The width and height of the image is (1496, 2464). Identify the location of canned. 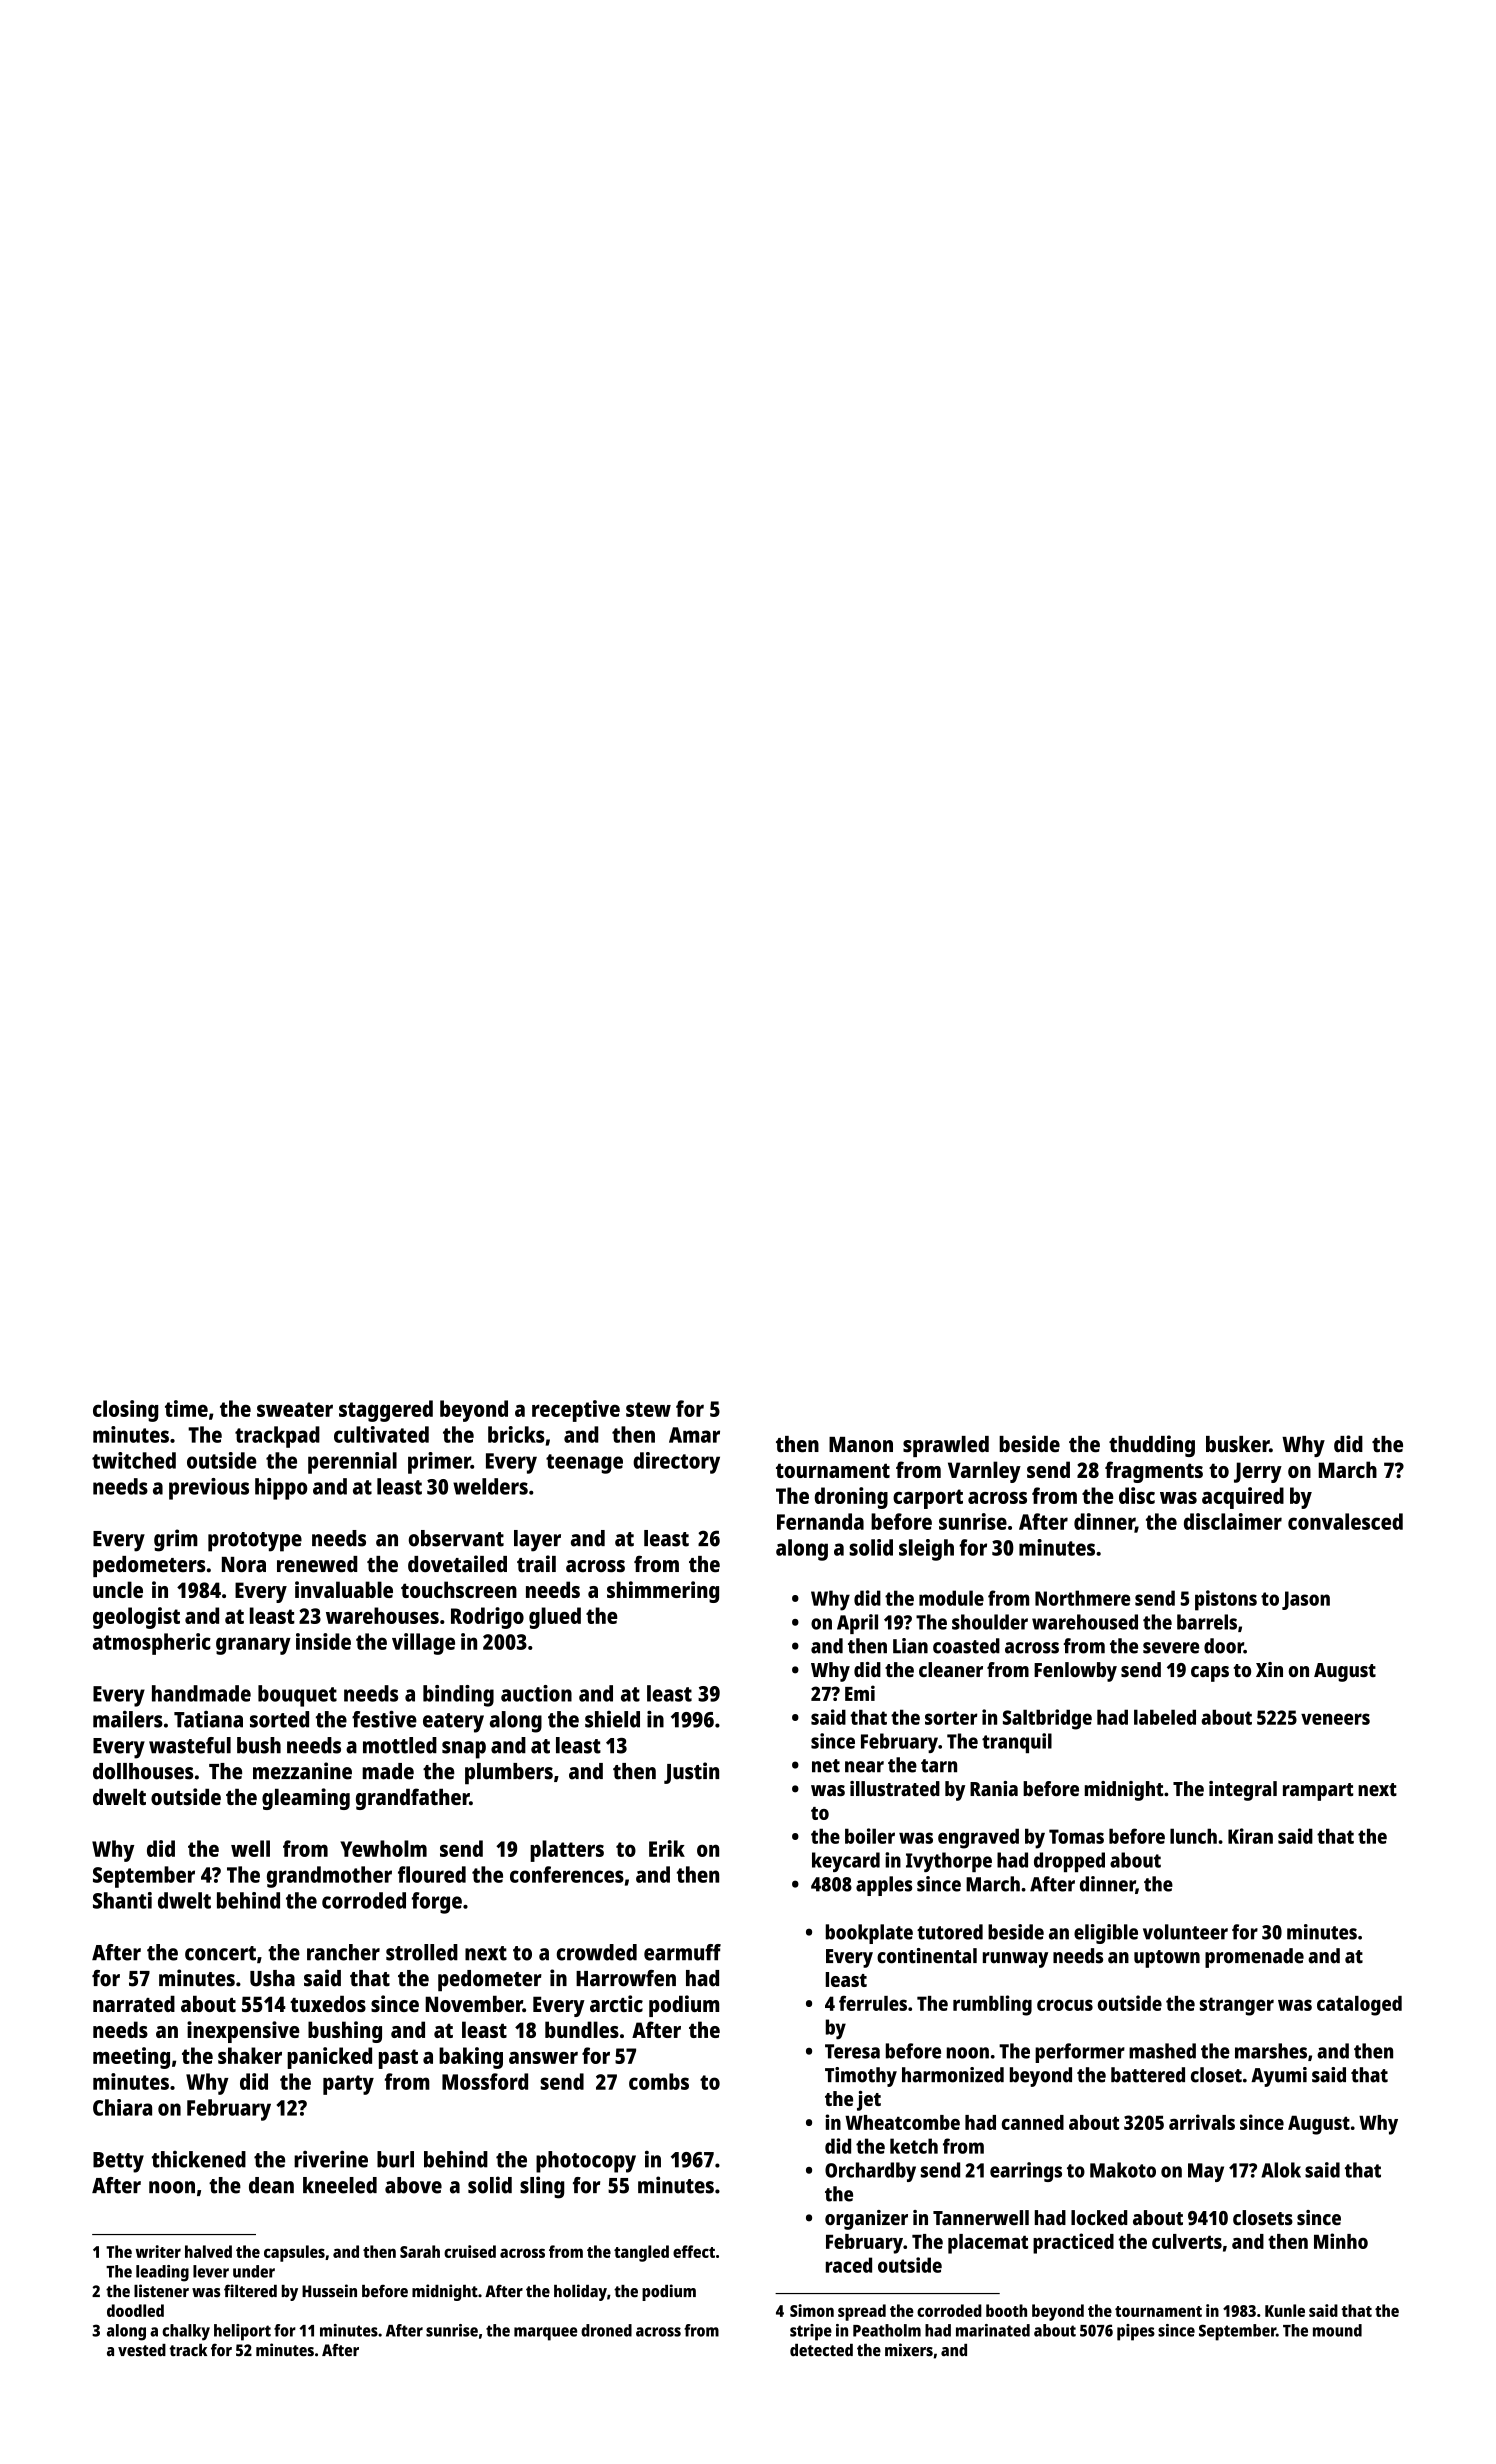
(1033, 2122).
